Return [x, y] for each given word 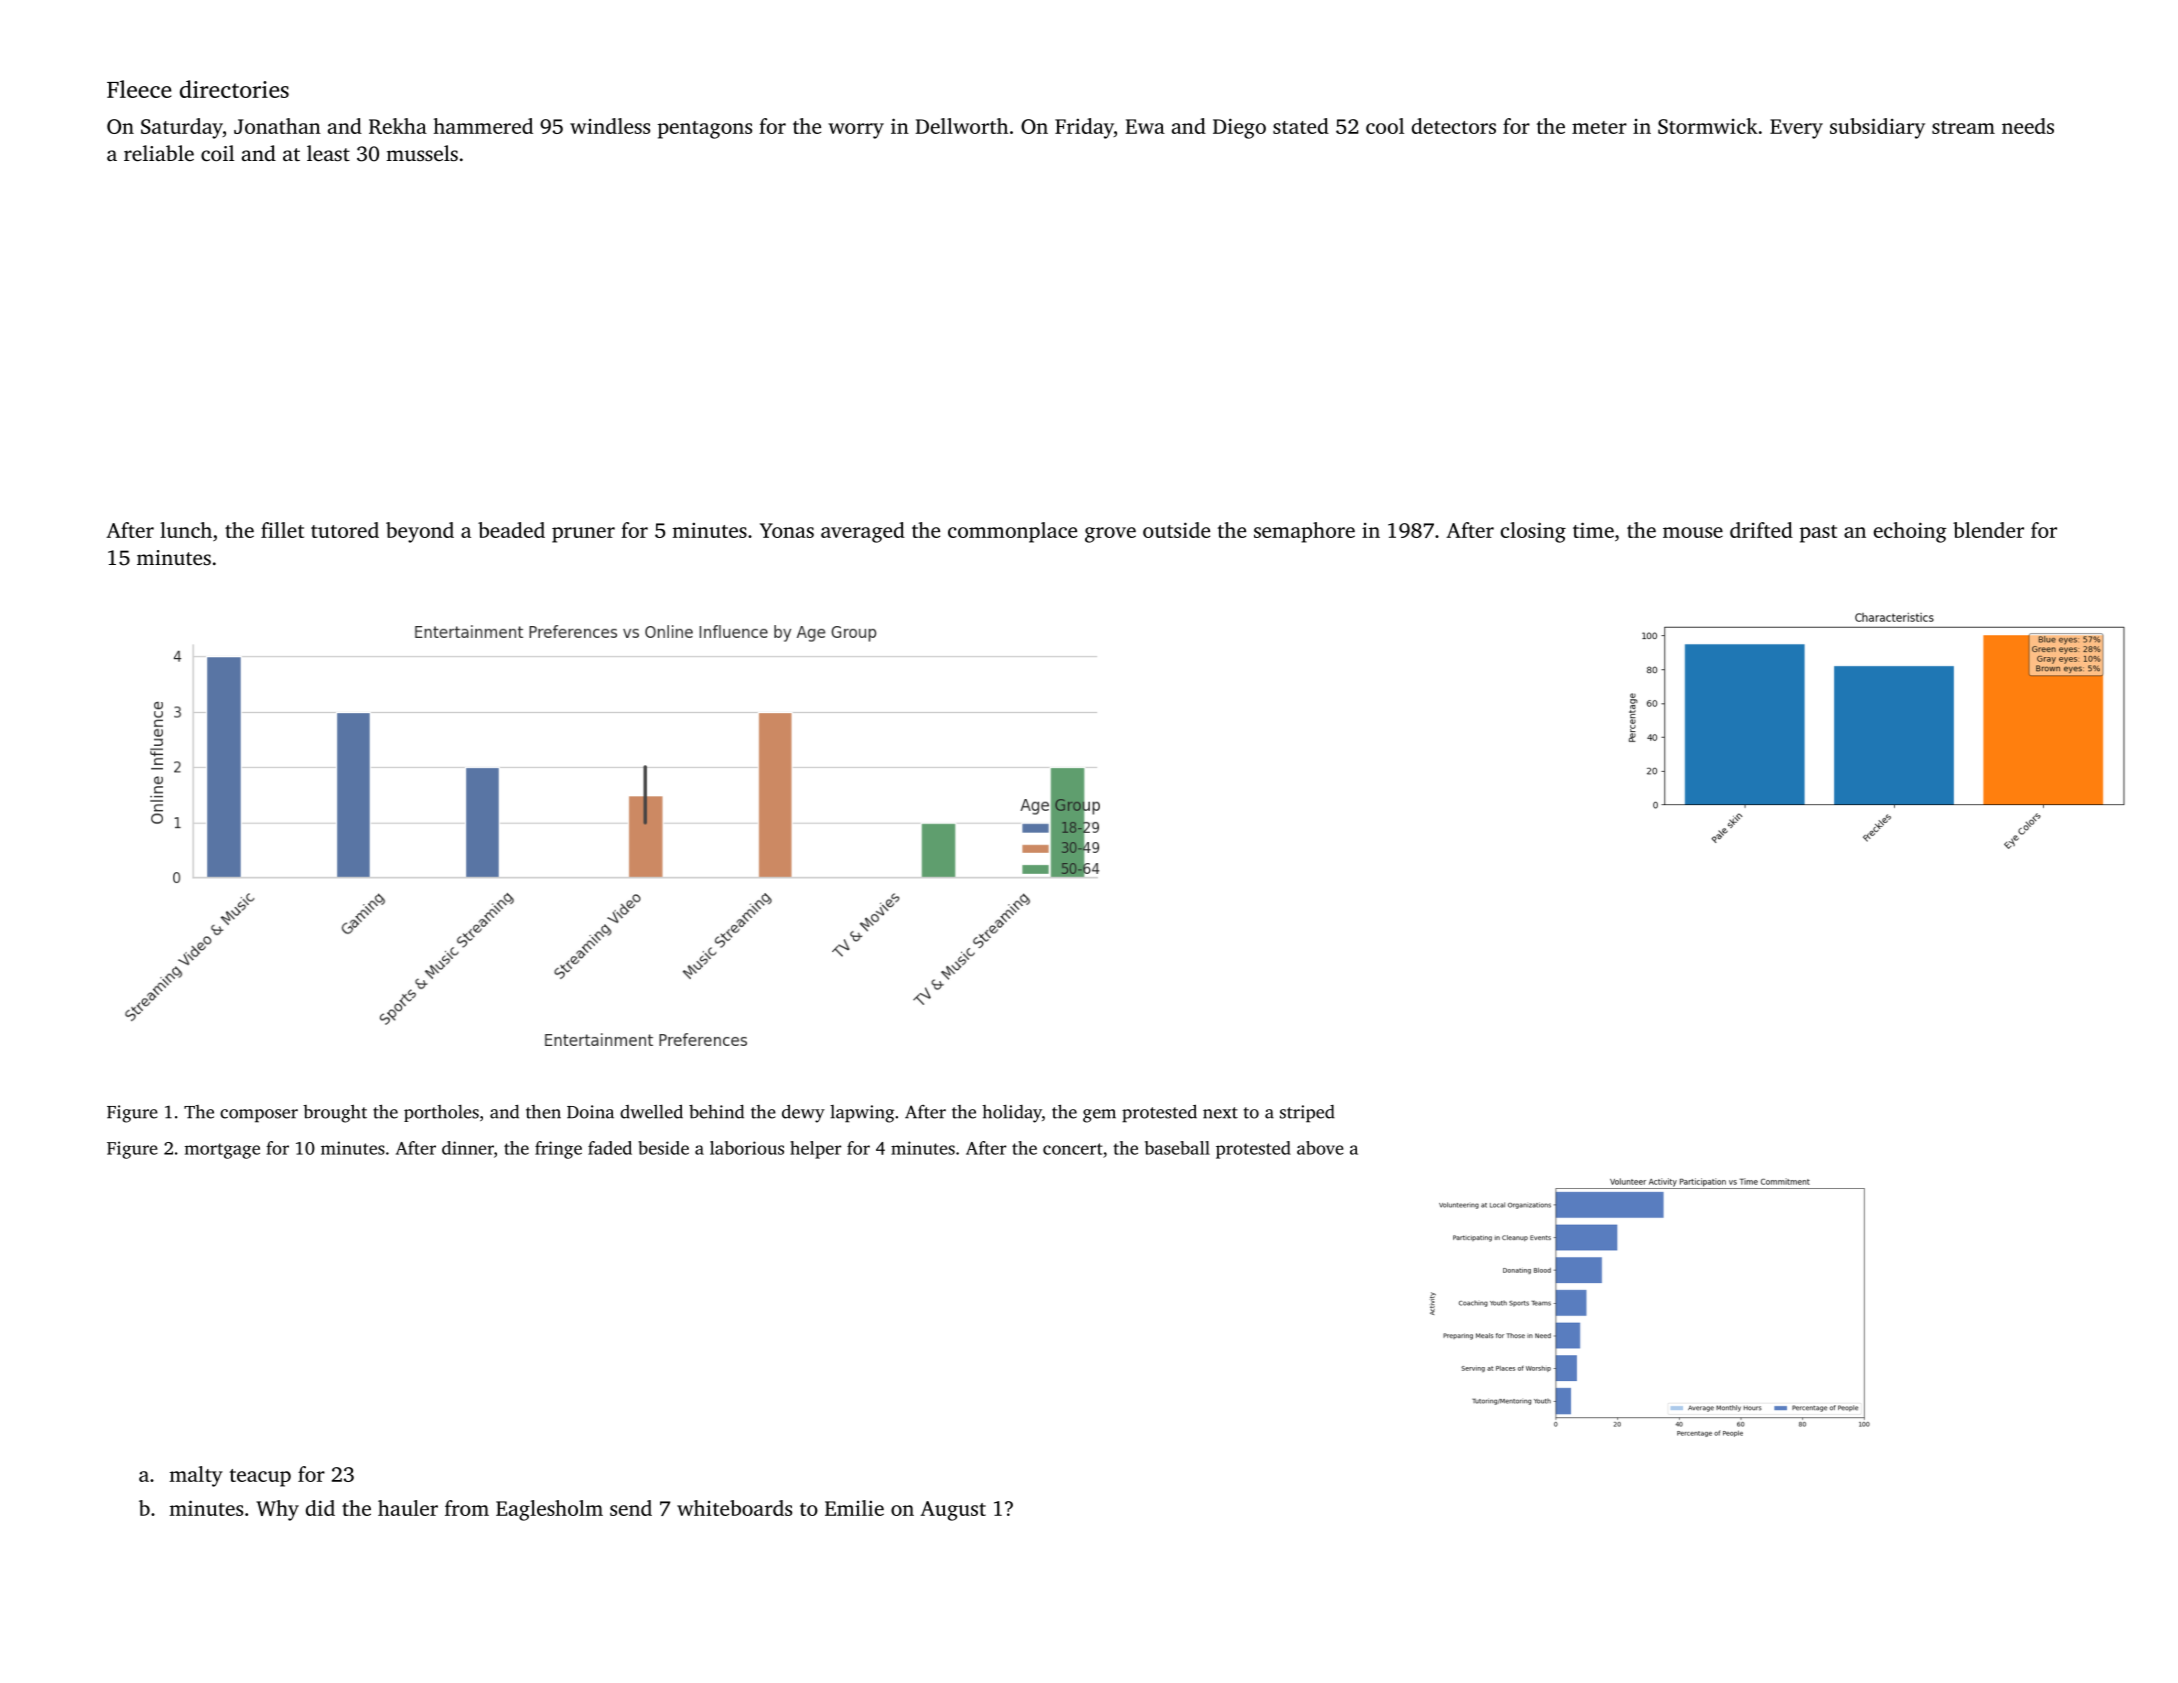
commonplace [1012, 532]
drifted [1761, 530]
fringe [558, 1150]
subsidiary [1877, 128]
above [1320, 1148]
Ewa [1145, 126]
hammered [483, 126]
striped [1307, 1114]
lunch [186, 530]
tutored [345, 530]
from [467, 1508]
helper [815, 1150]
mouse [1693, 532]
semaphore [1304, 532]
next [1220, 1113]
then [543, 1112]
